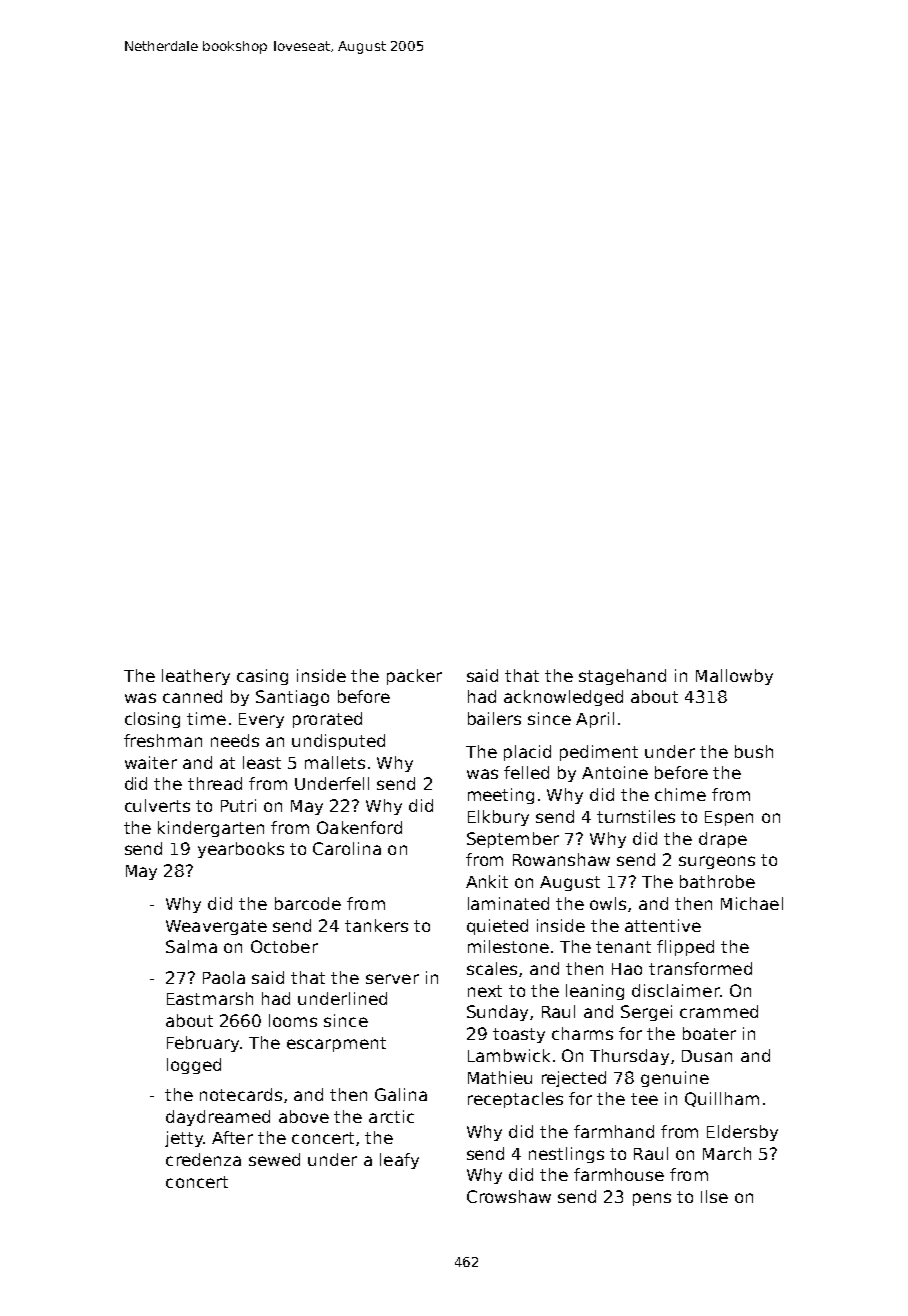 The height and width of the image is (1316, 908). I want to click on Quillham, so click(722, 1099).
